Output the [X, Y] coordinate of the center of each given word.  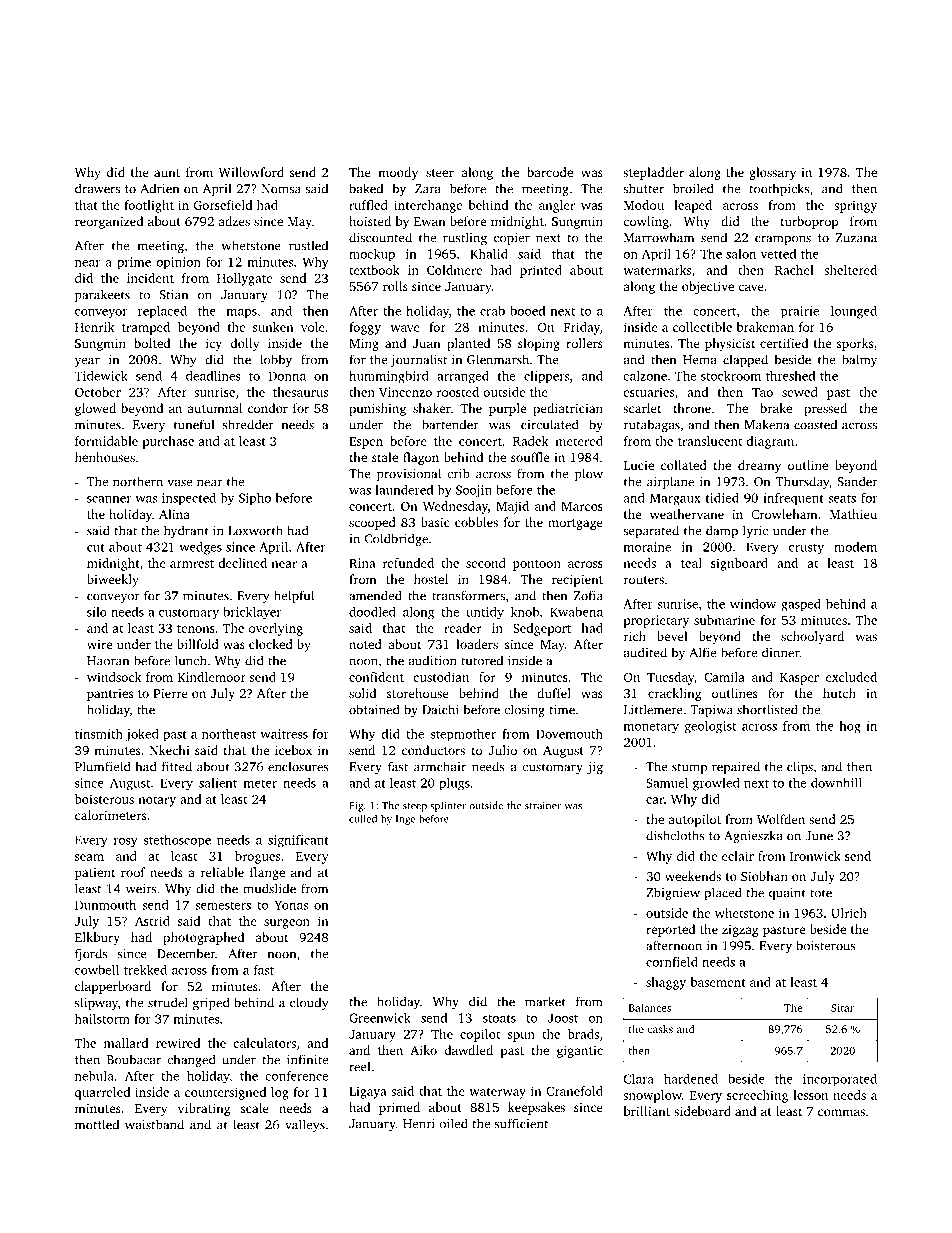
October [98, 392]
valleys [305, 1125]
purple [507, 409]
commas [841, 1112]
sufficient [521, 1123]
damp [722, 531]
